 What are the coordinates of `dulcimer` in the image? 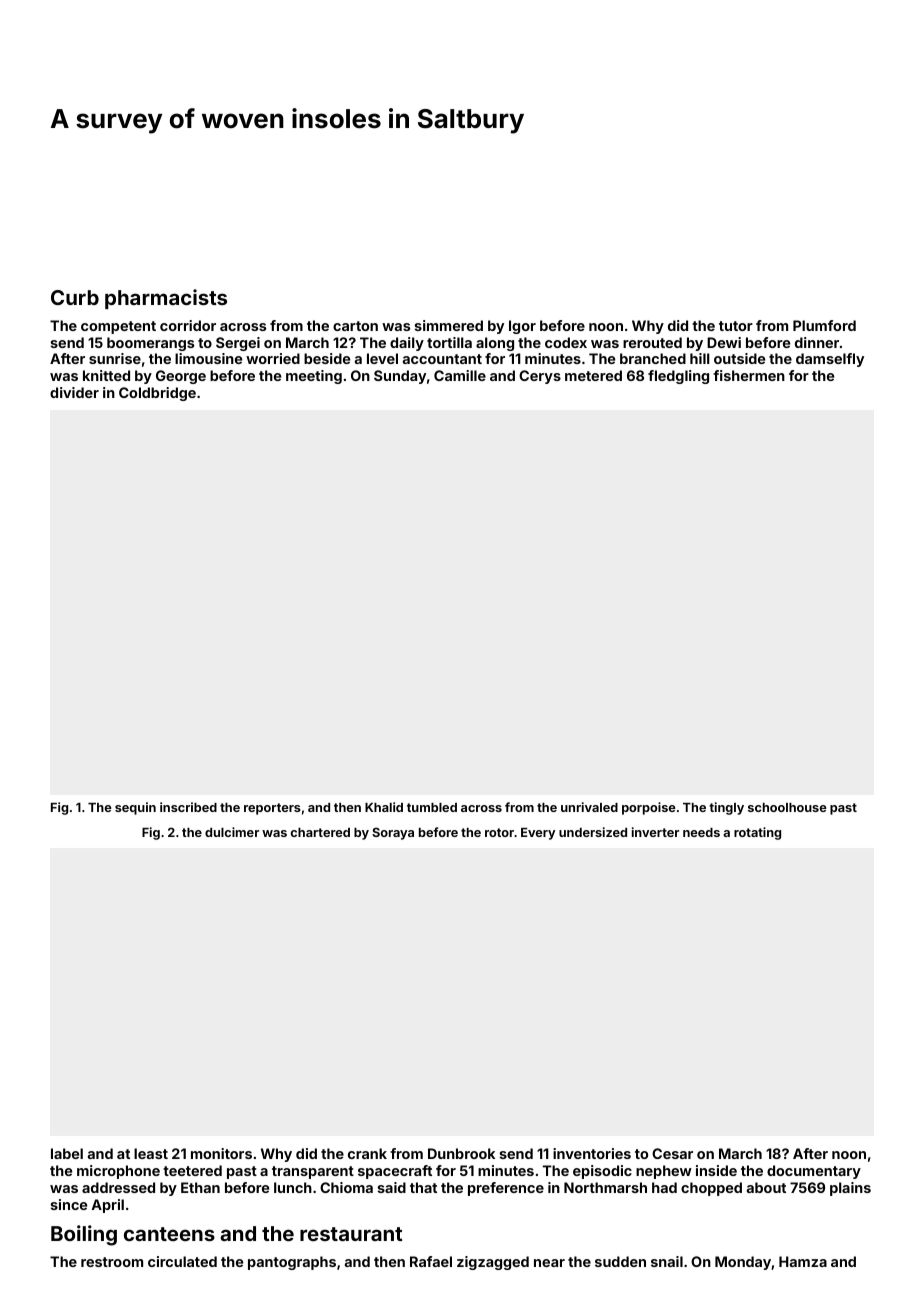 It's located at (232, 832).
